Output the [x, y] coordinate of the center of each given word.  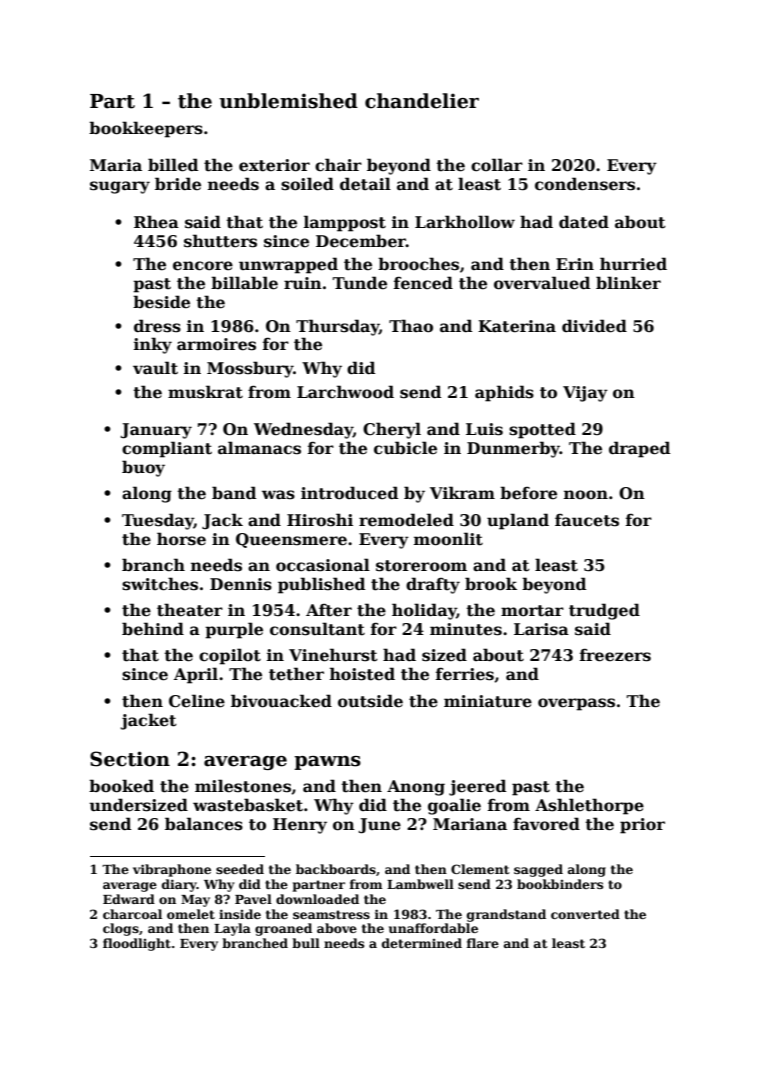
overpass [576, 704]
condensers [585, 184]
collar [497, 165]
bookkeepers [146, 129]
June [379, 826]
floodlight [137, 944]
